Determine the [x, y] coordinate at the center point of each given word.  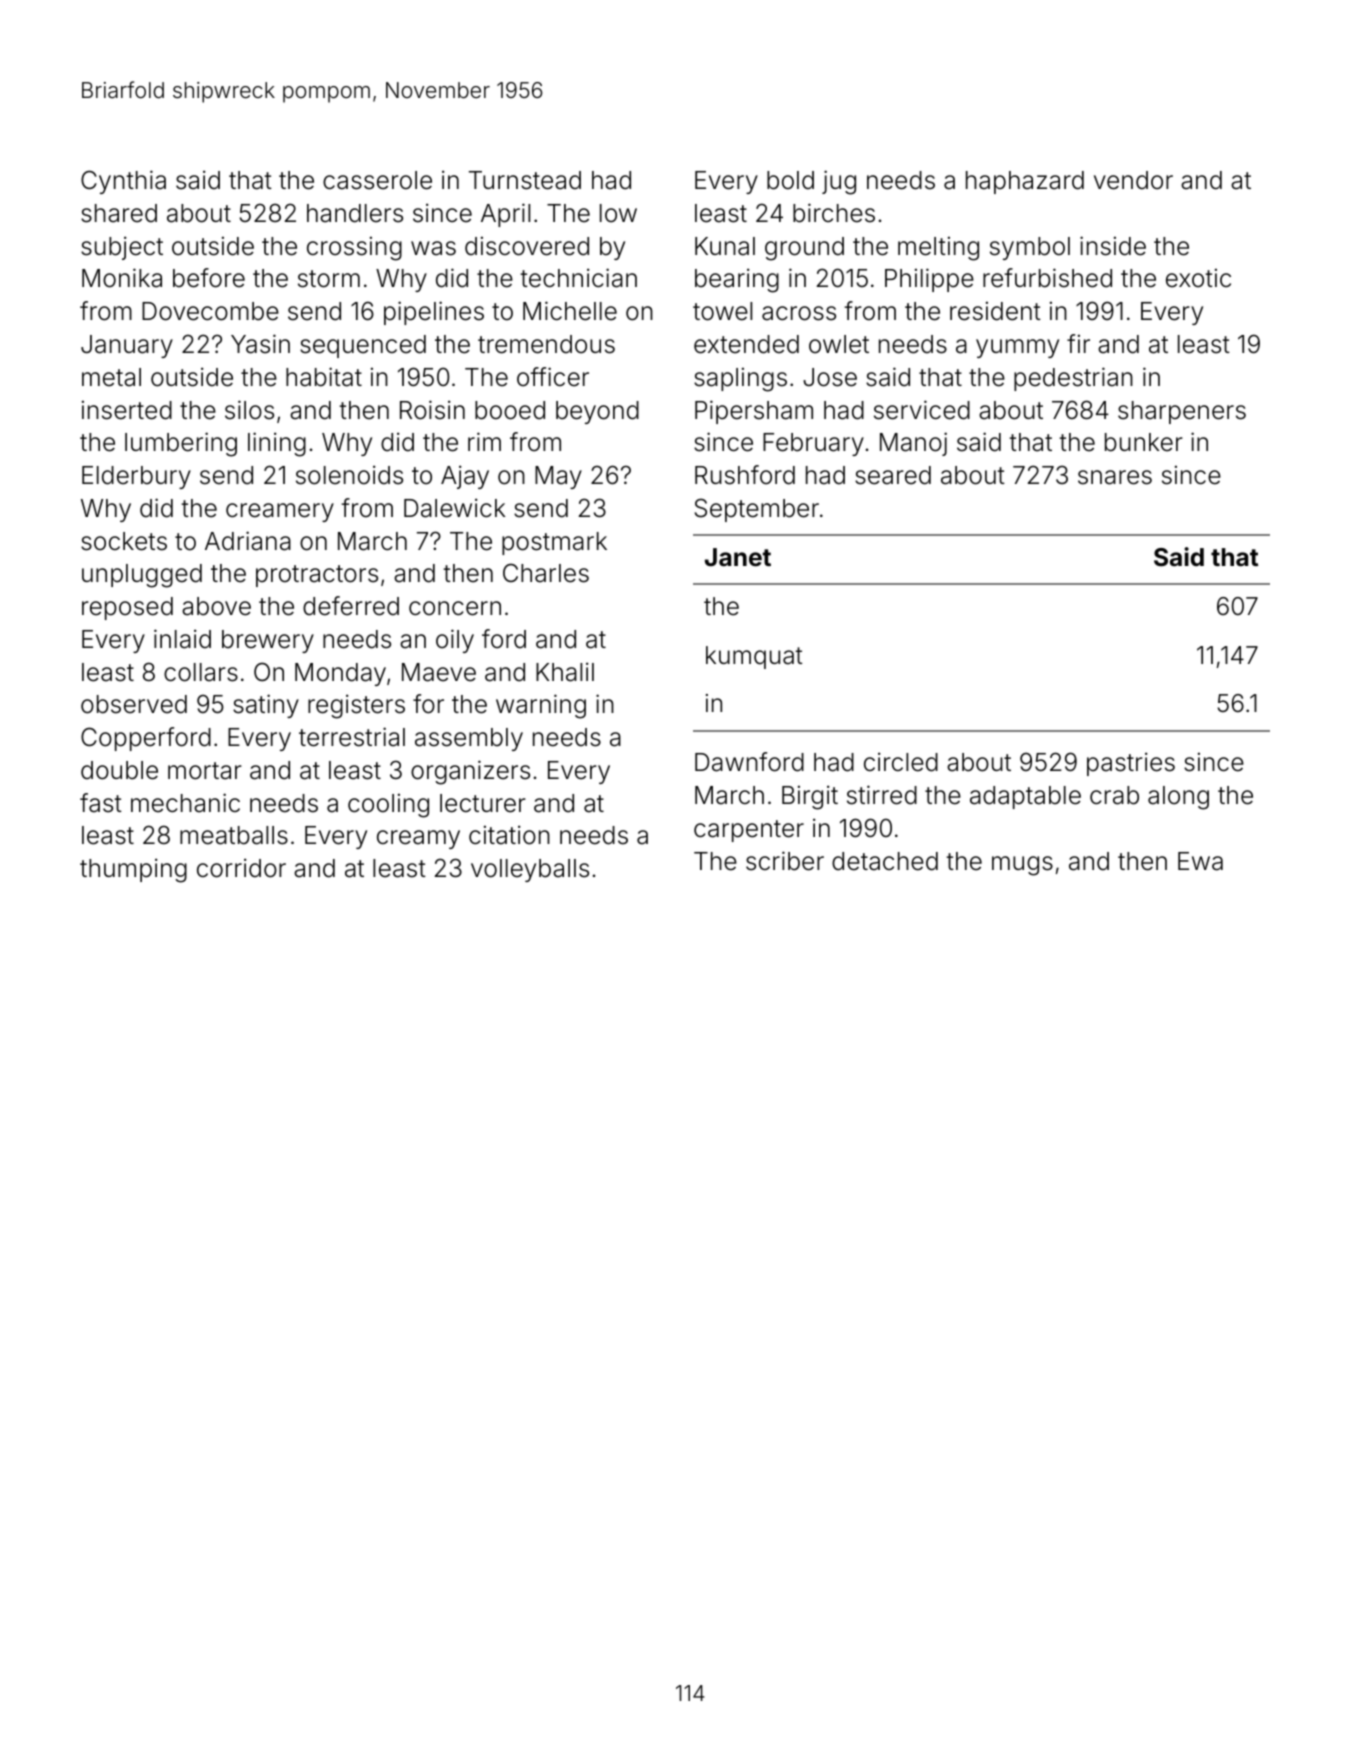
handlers [355, 213]
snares [1115, 477]
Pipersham [754, 412]
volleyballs [530, 870]
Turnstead [525, 180]
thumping [133, 870]
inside [1113, 246]
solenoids [349, 475]
